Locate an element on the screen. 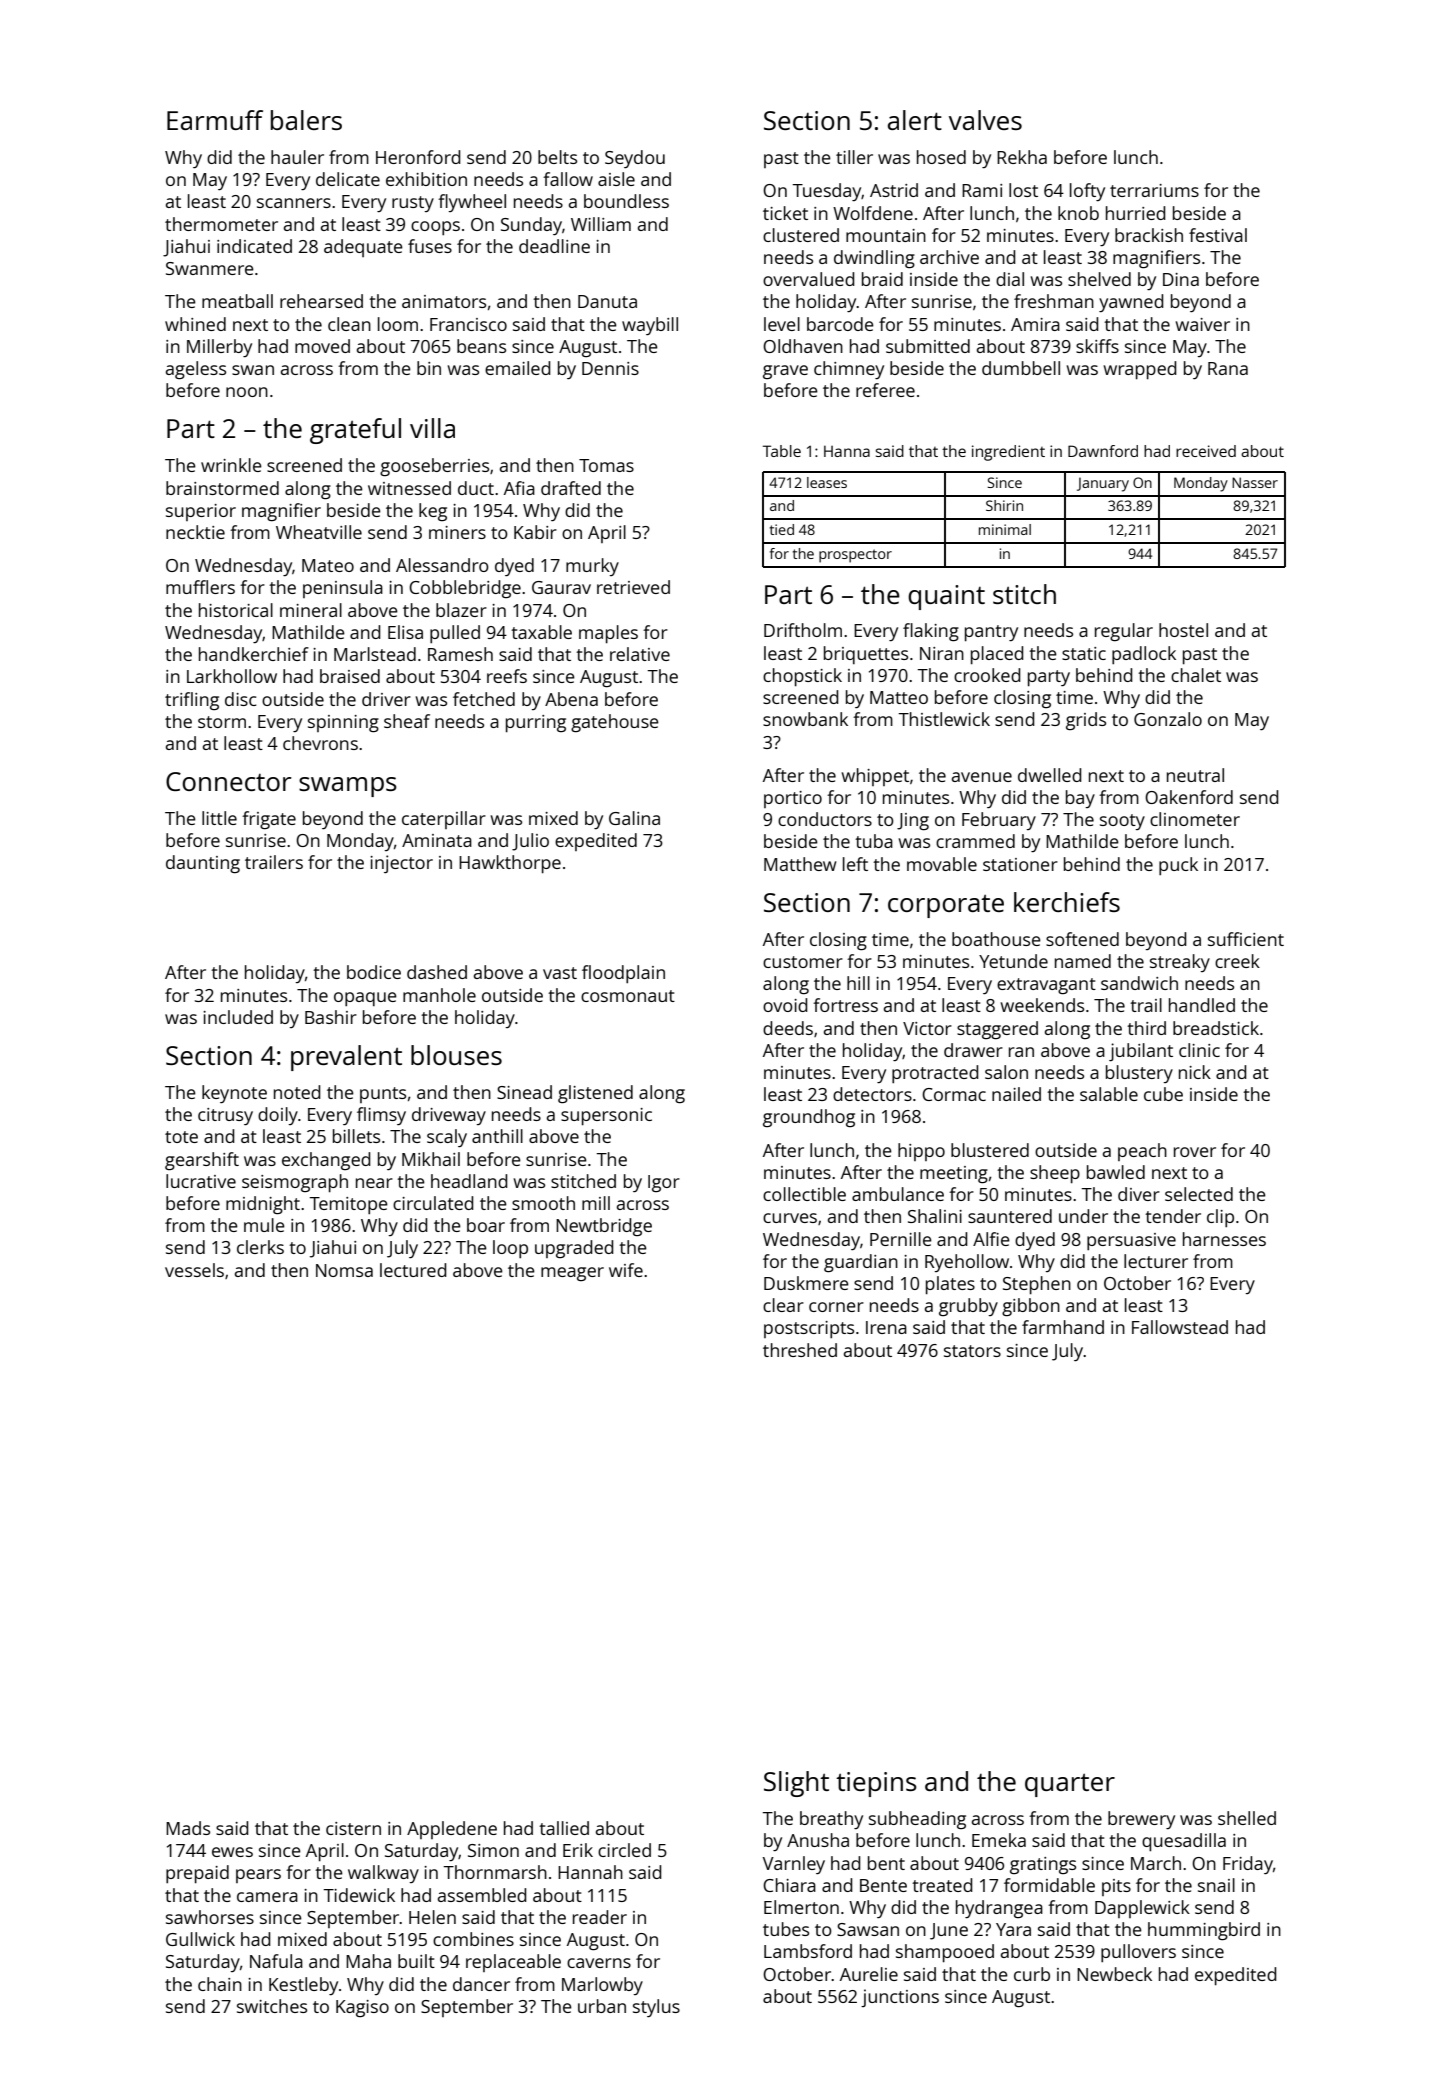 Image resolution: width=1450 pixels, height=2100 pixels. curb is located at coordinates (1032, 1974).
